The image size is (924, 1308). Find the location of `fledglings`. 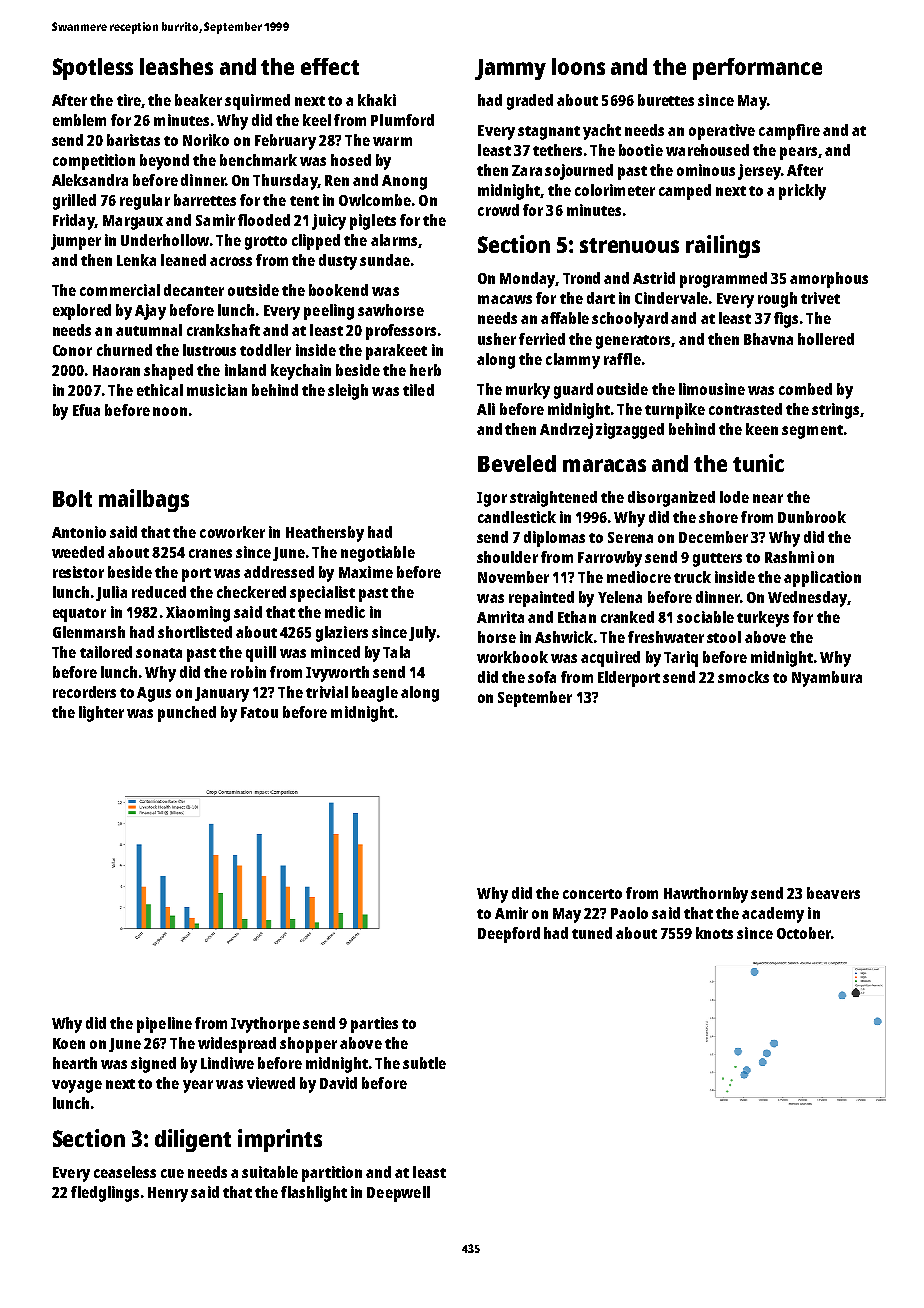

fledglings is located at coordinates (105, 1194).
